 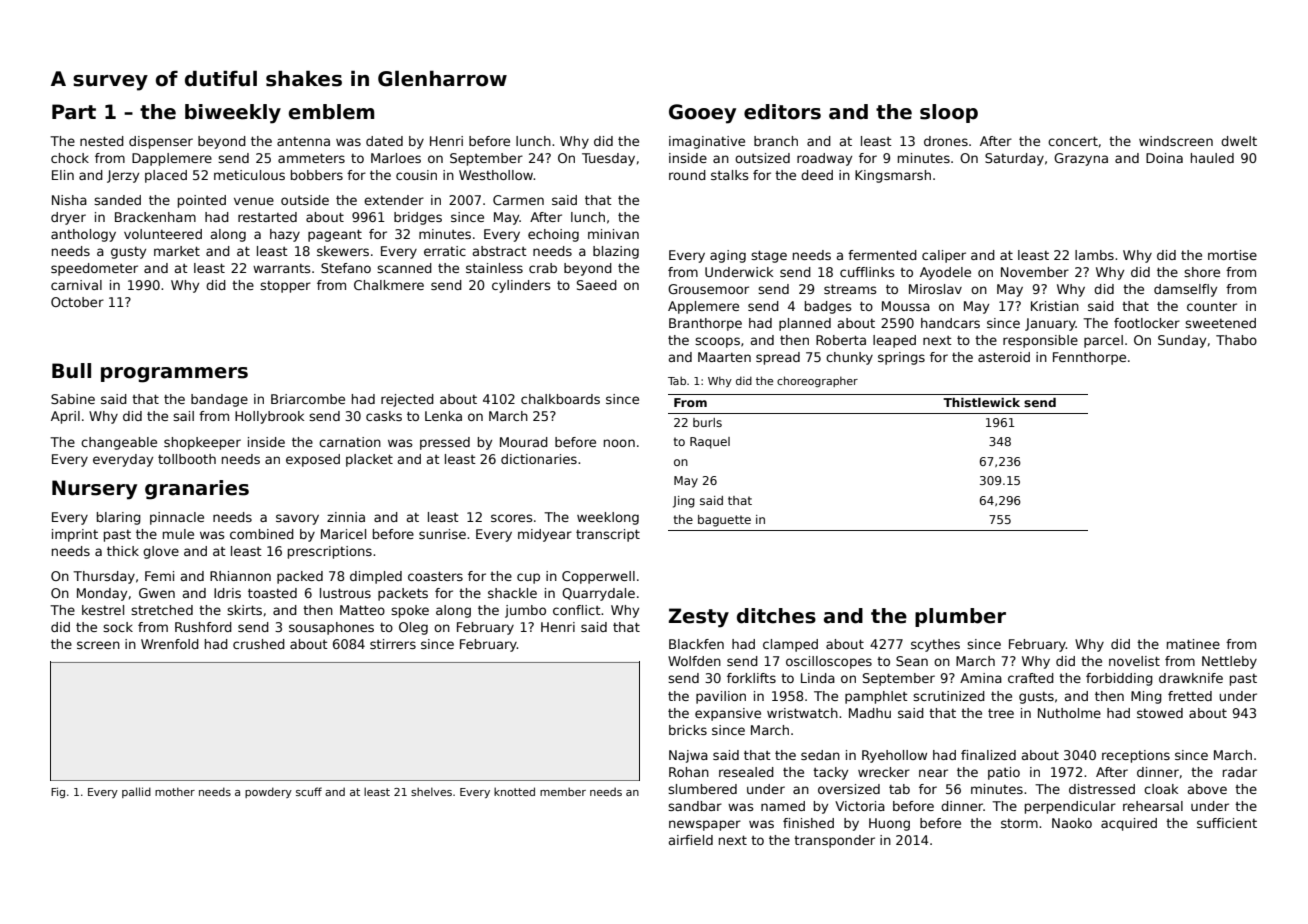 I want to click on stowed, so click(x=1160, y=713).
